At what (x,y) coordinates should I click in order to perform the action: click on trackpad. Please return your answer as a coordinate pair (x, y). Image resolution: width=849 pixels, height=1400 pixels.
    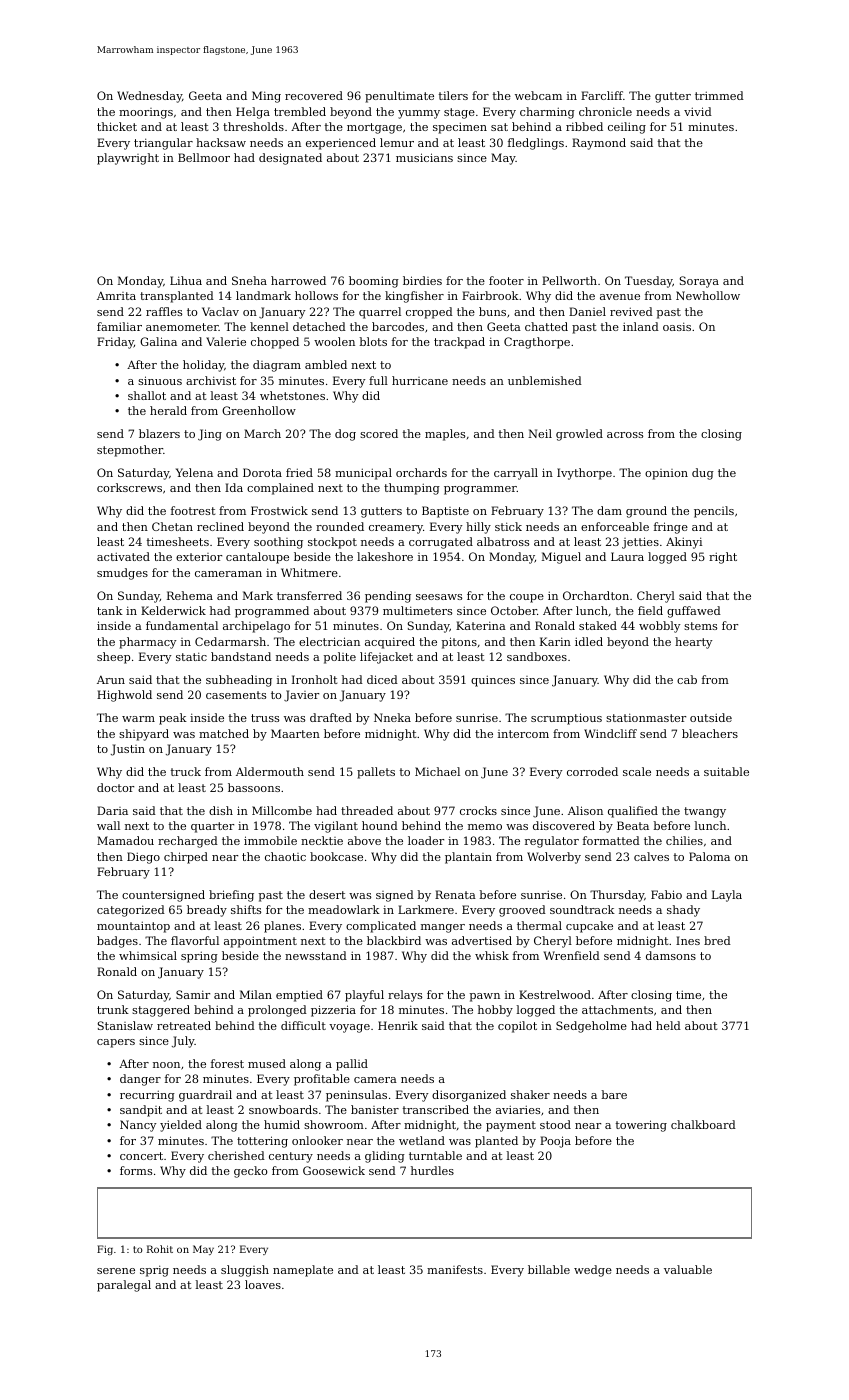
    Looking at the image, I should click on (459, 343).
